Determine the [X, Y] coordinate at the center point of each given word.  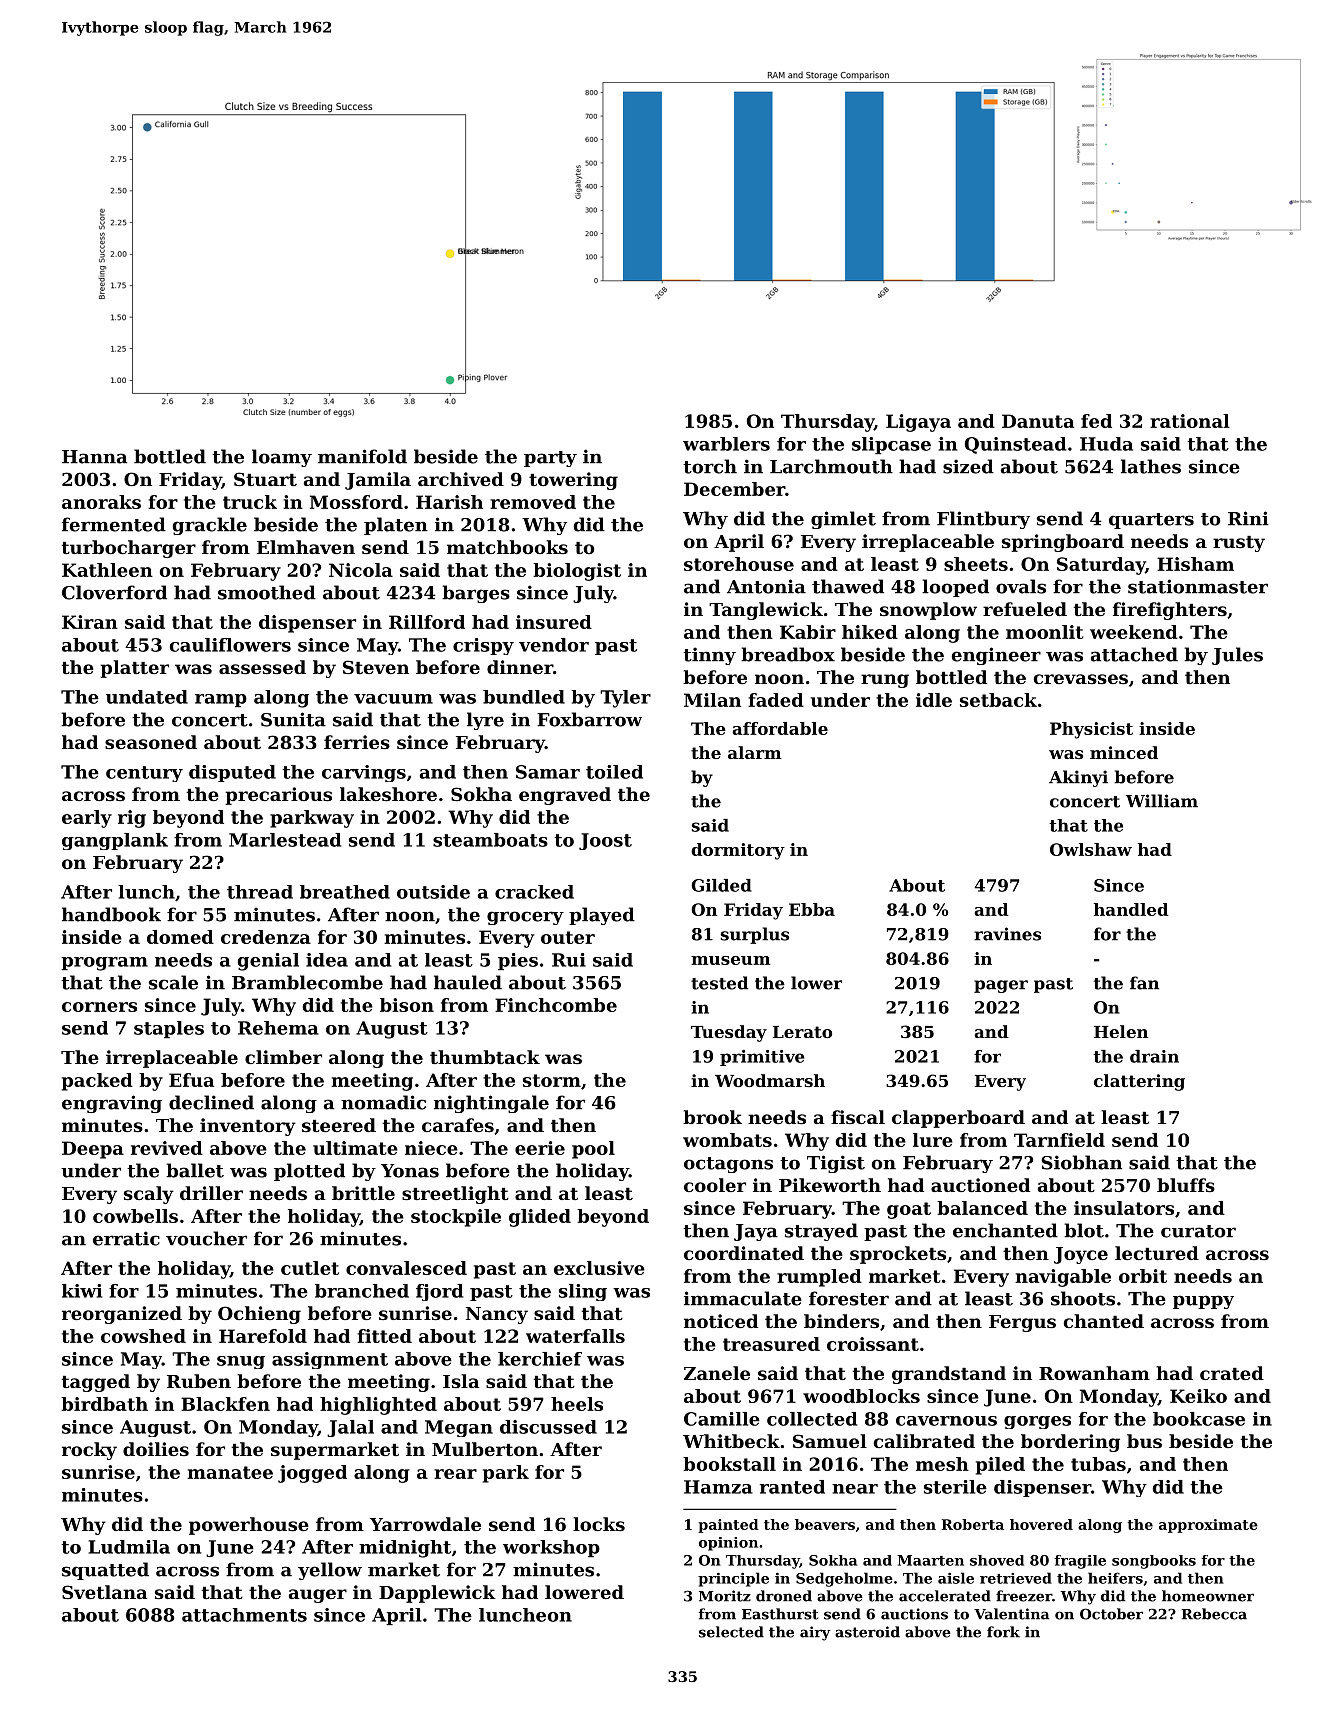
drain [1154, 1056]
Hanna [94, 457]
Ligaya [918, 423]
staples [169, 1029]
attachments [244, 1615]
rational [1190, 421]
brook [712, 1117]
